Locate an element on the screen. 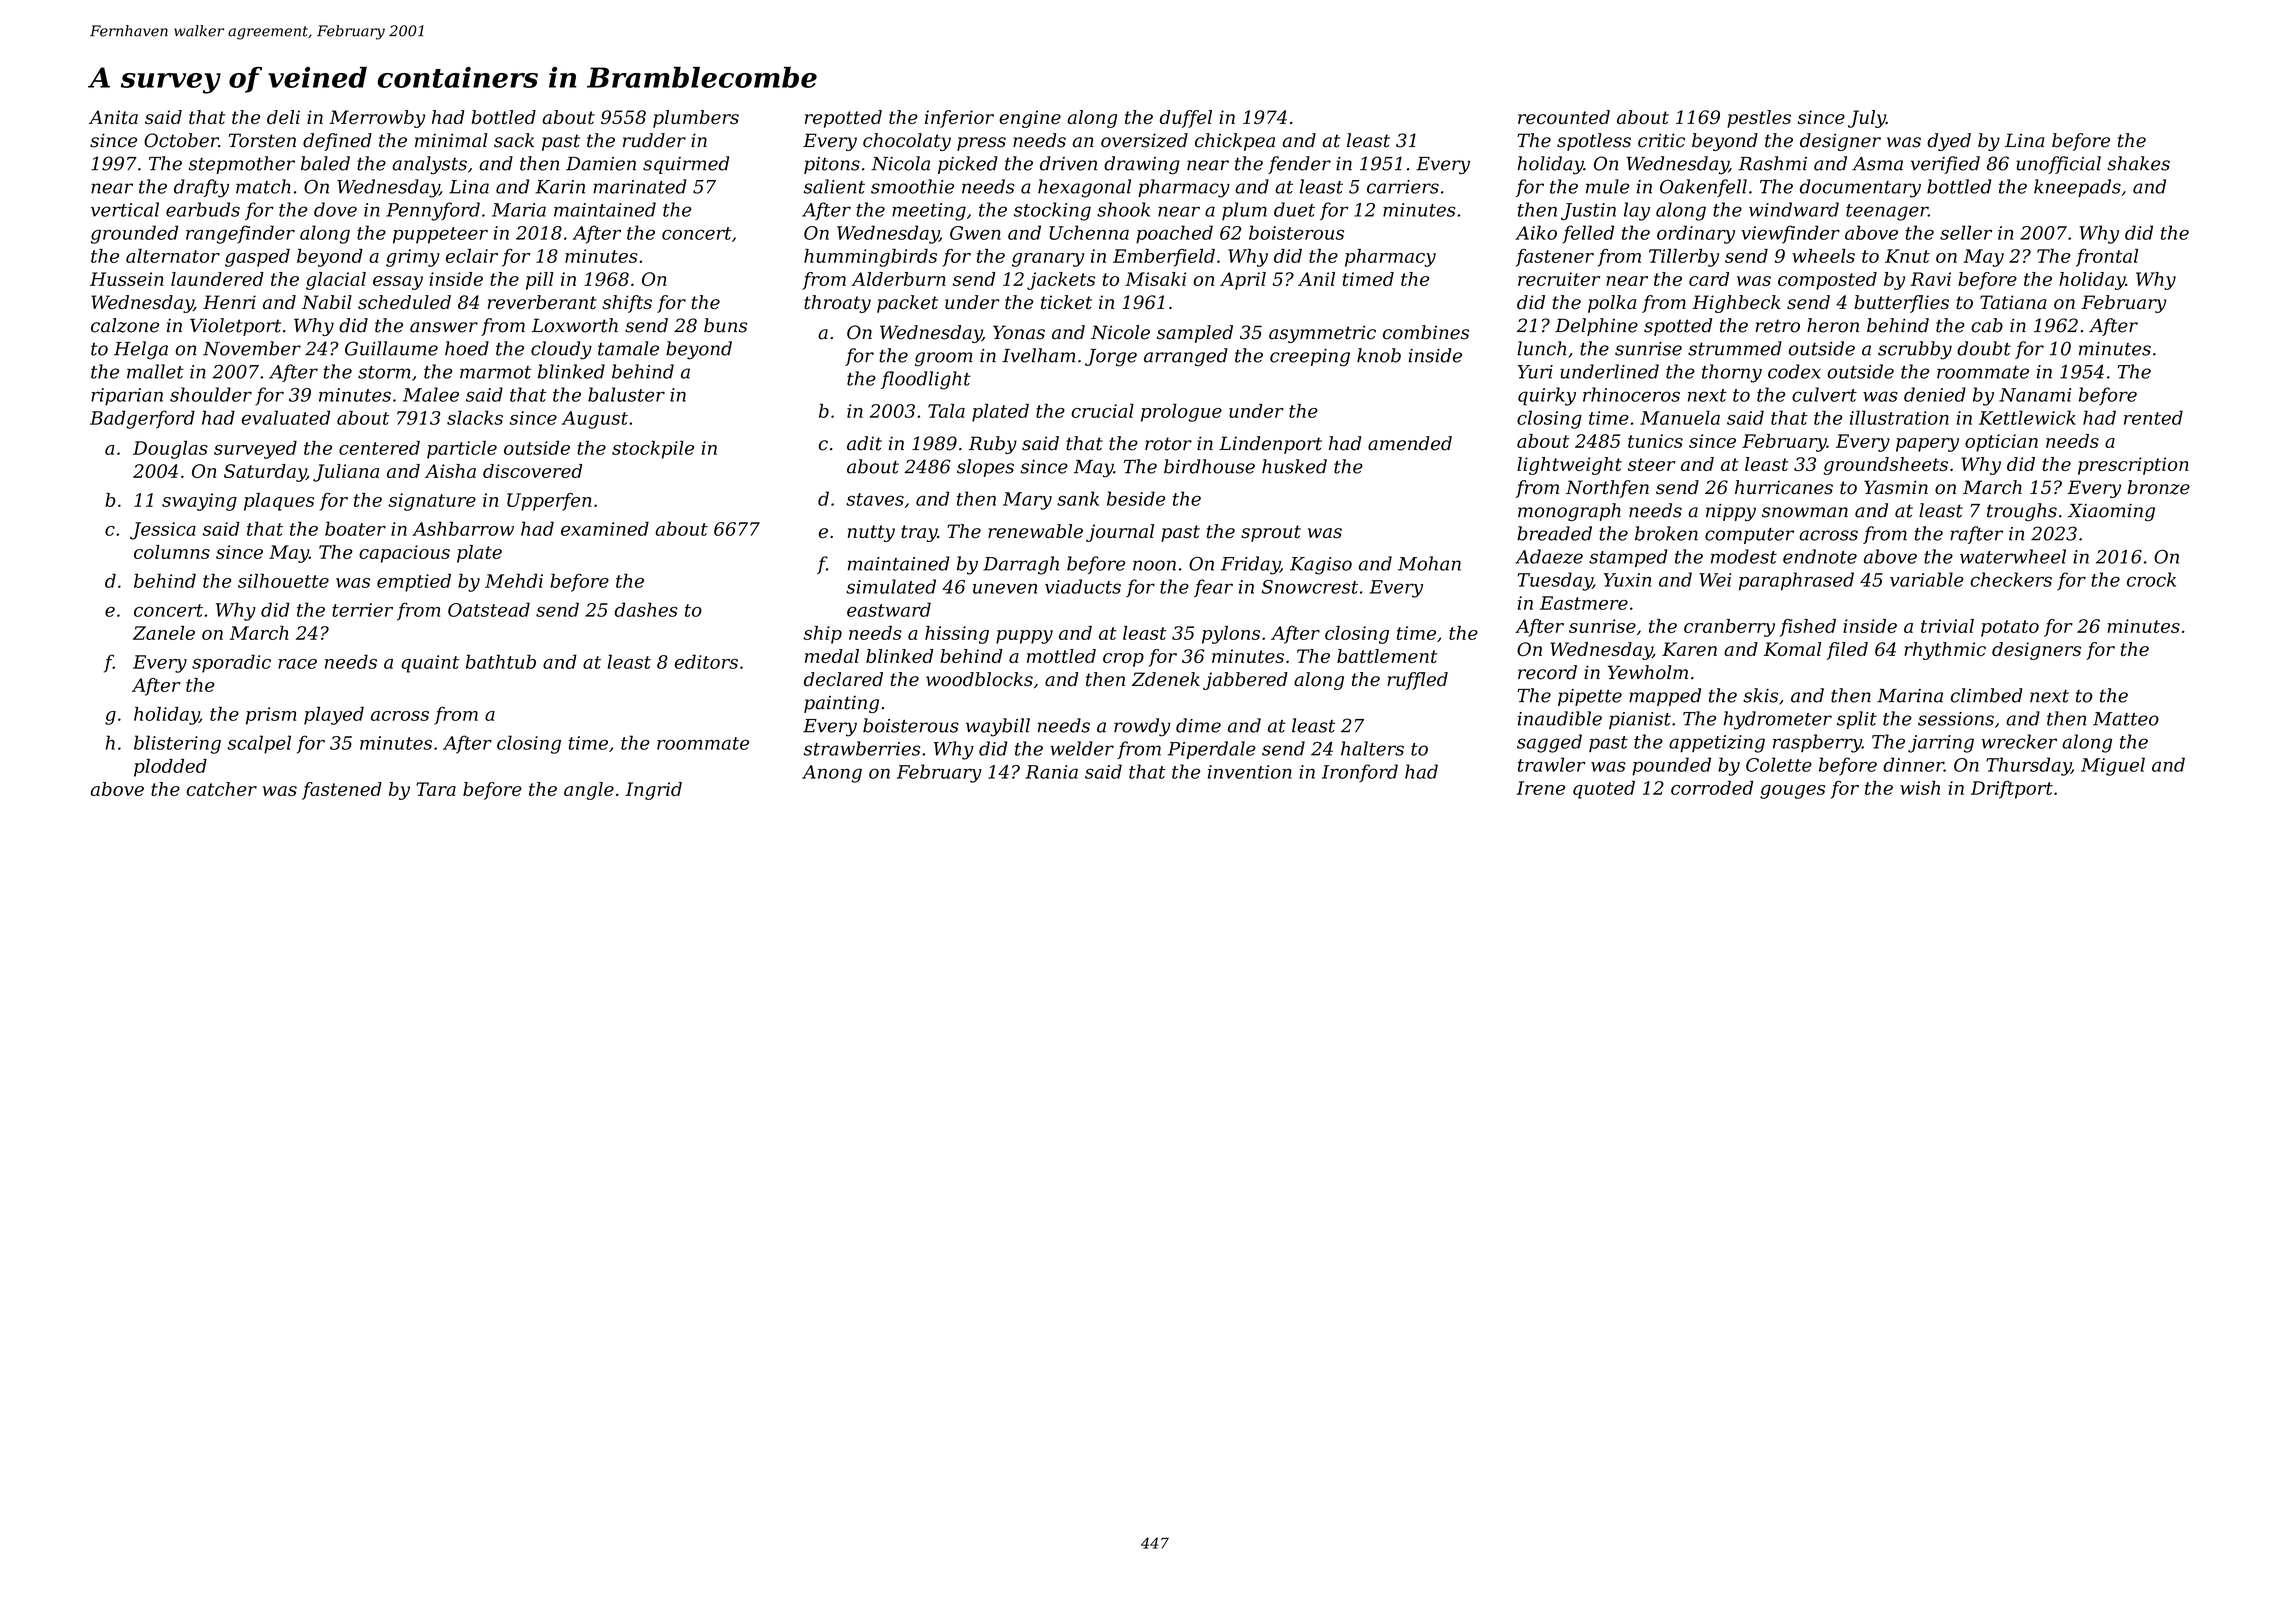  viewfinder is located at coordinates (1790, 234).
